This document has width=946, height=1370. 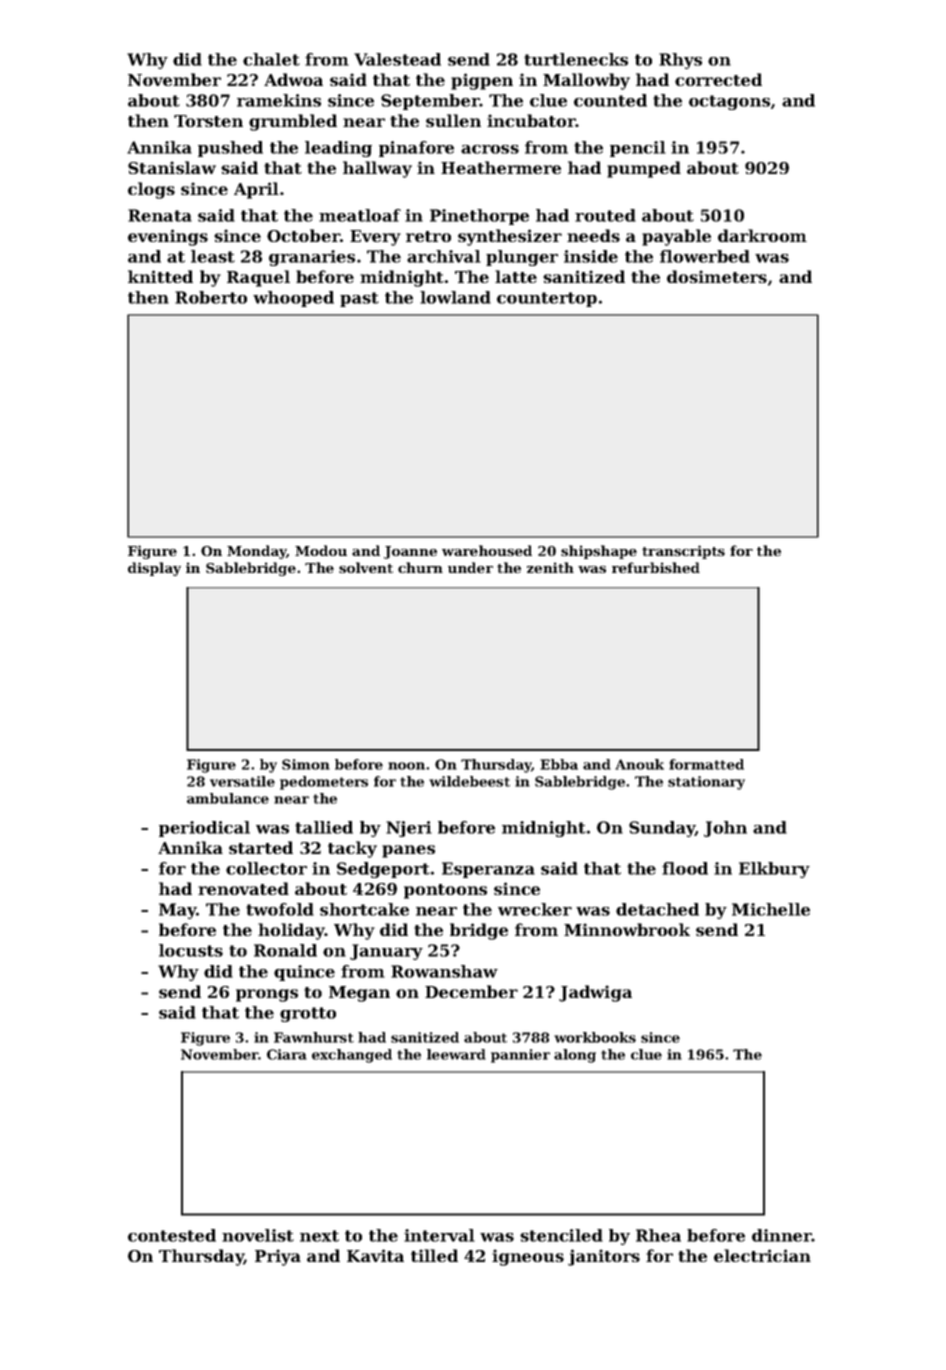 What do you see at coordinates (706, 764) in the document?
I see `formatted` at bounding box center [706, 764].
